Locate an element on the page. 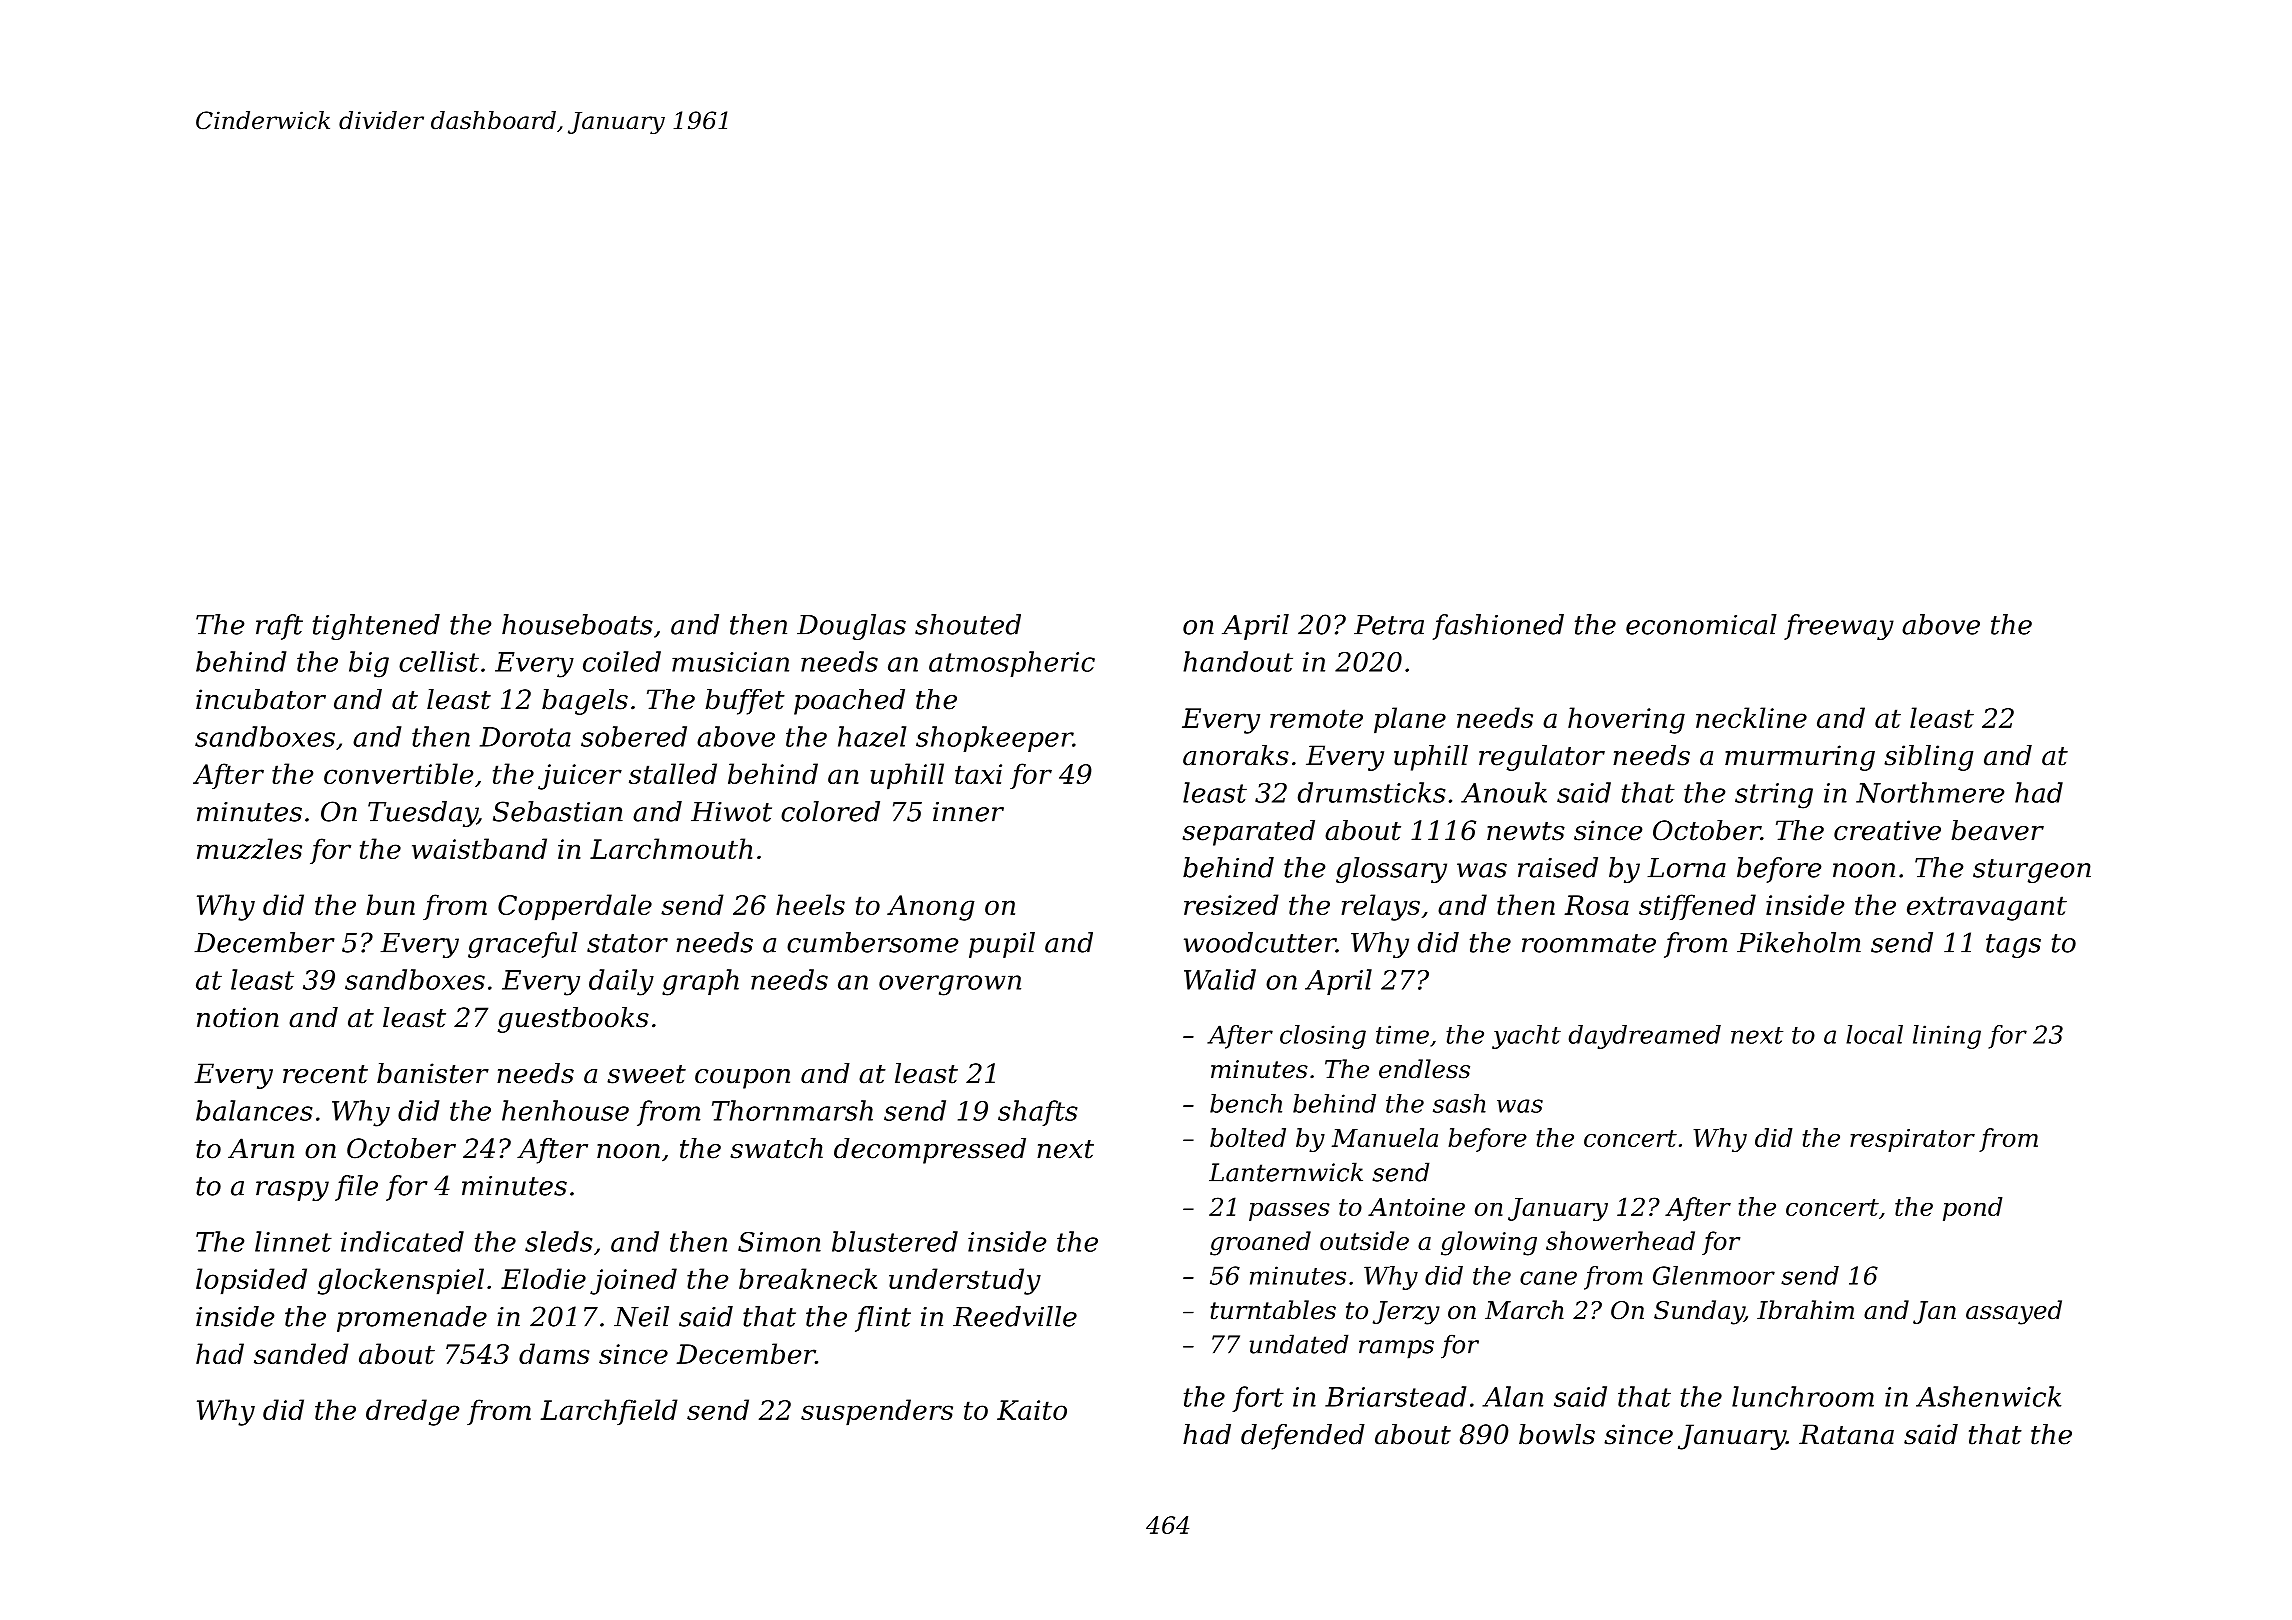 Image resolution: width=2292 pixels, height=1620 pixels. Kaito is located at coordinates (1032, 1410).
